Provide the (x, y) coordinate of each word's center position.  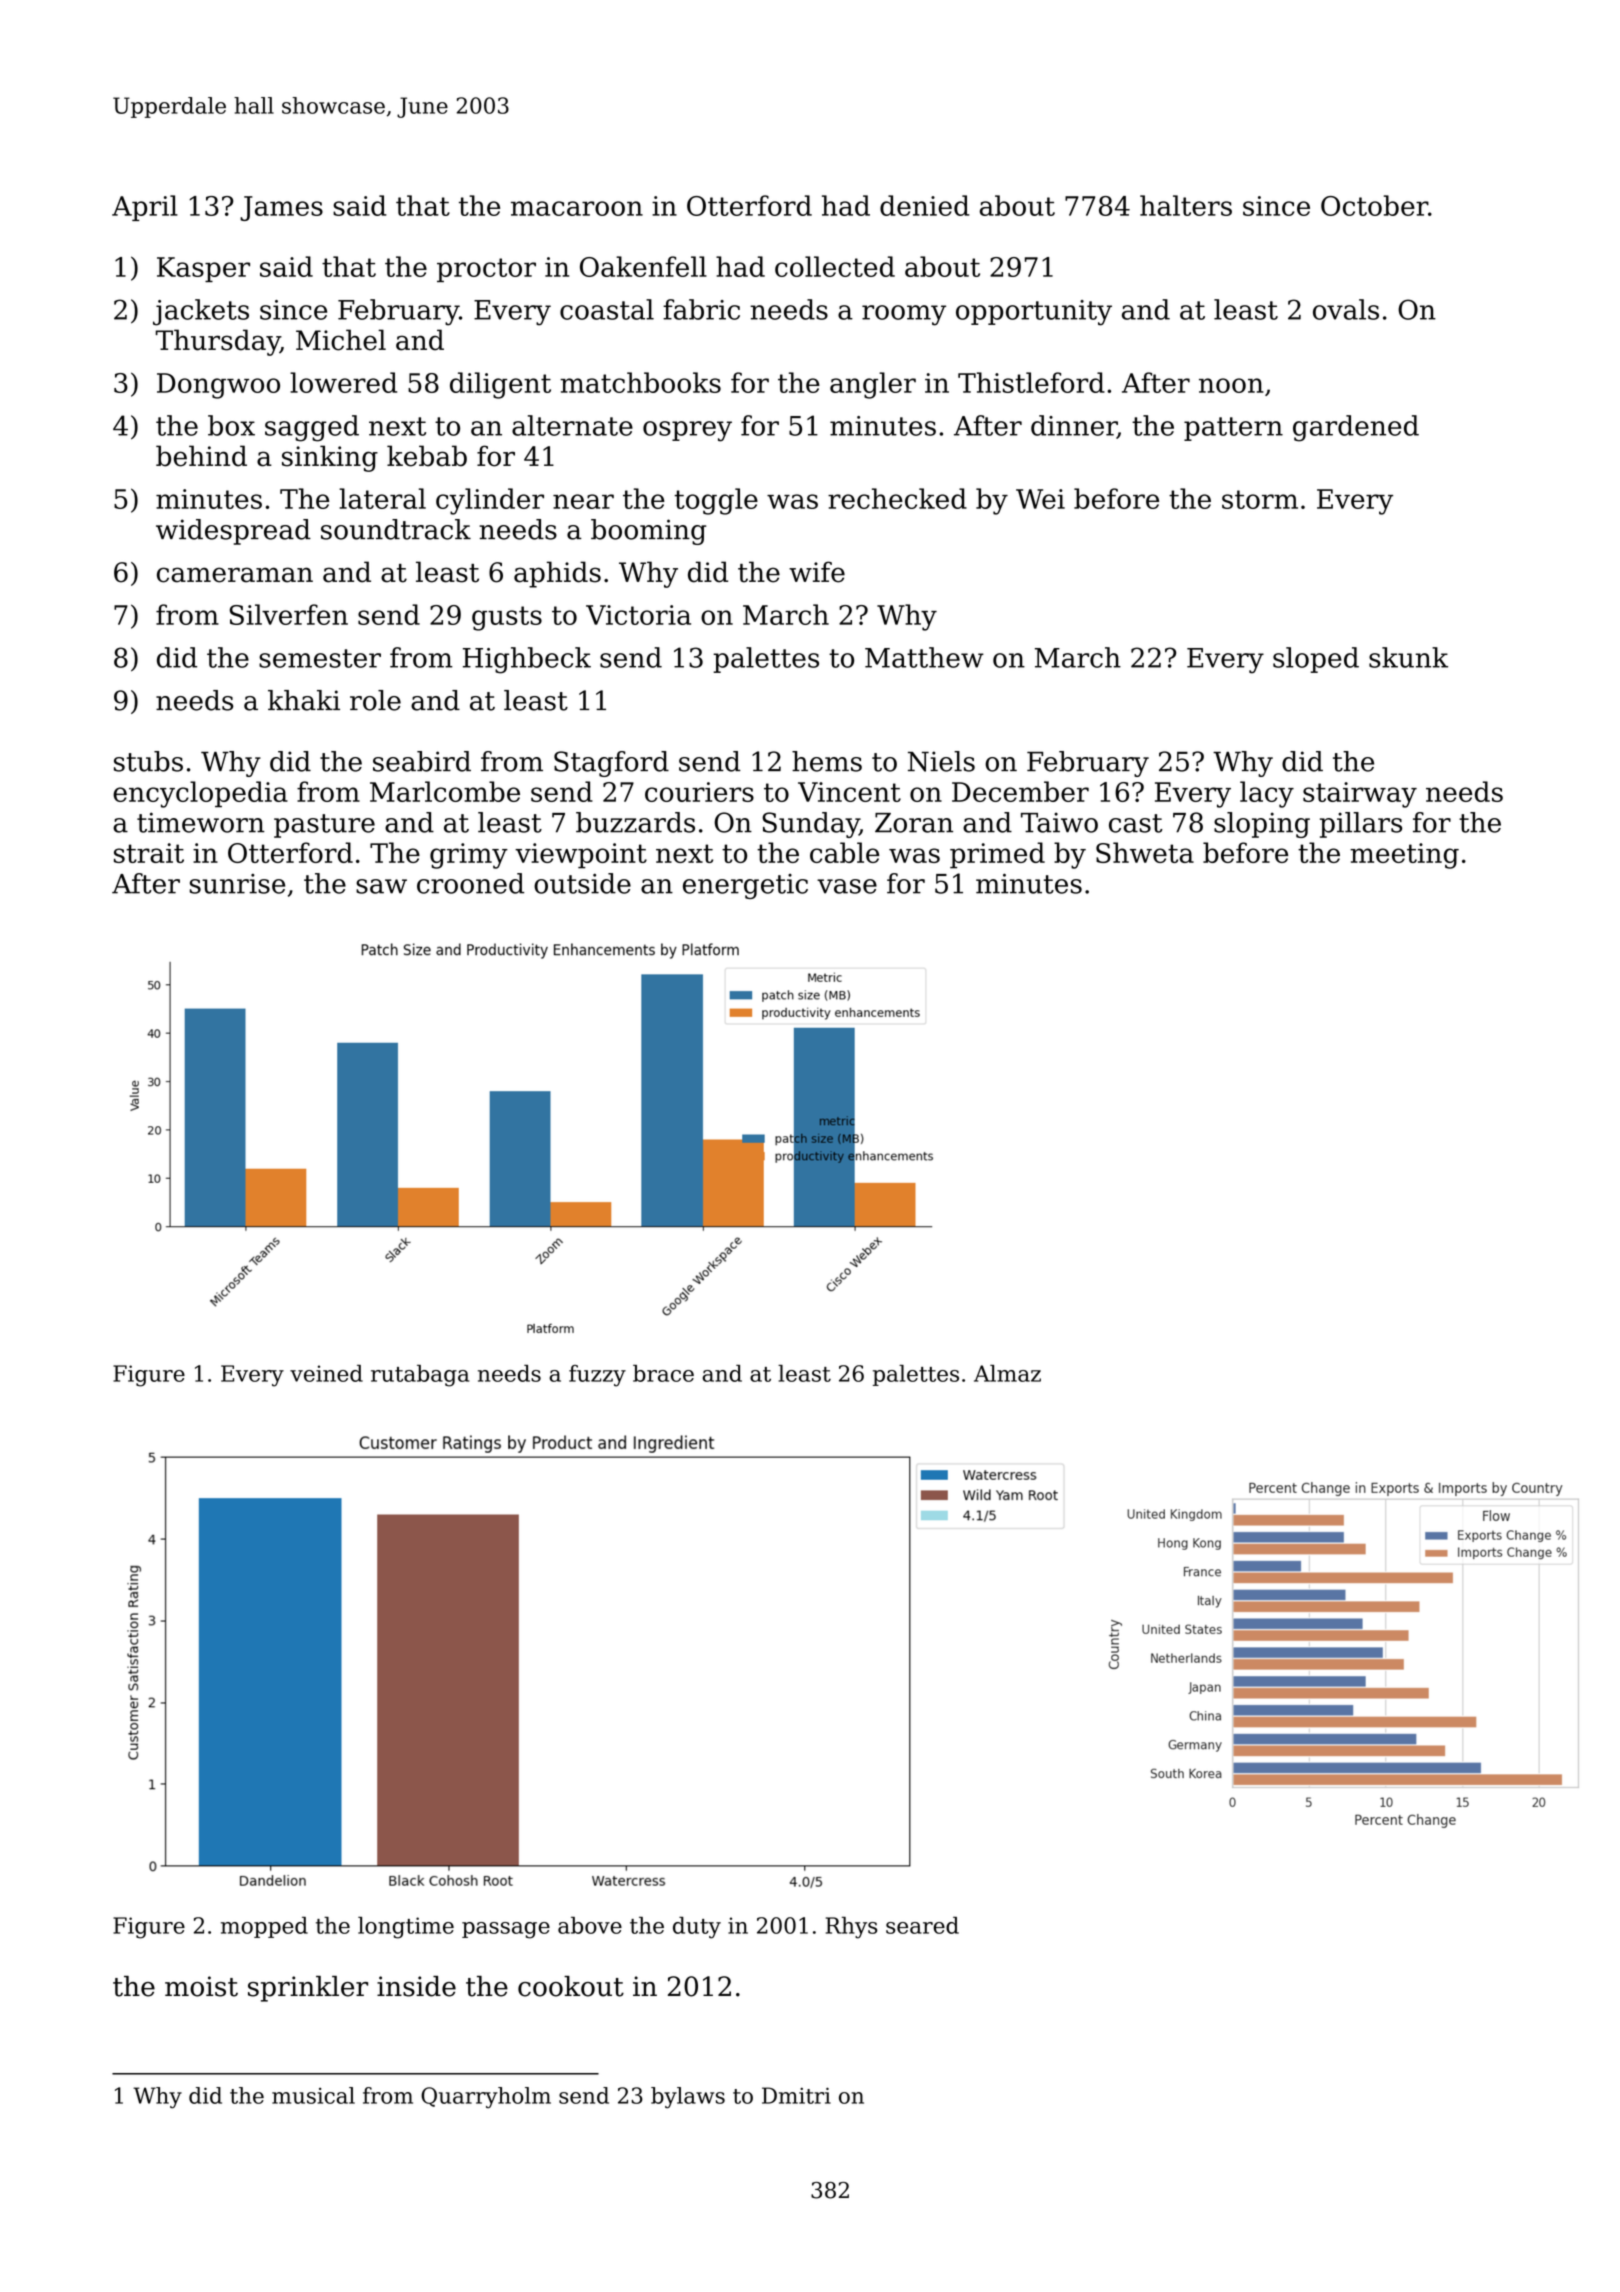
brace (663, 1373)
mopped (264, 1927)
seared (922, 1925)
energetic (745, 886)
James (281, 208)
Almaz (1007, 1373)
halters (1186, 205)
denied (925, 205)
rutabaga (420, 1376)
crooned (470, 883)
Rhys (852, 1928)
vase (847, 886)
